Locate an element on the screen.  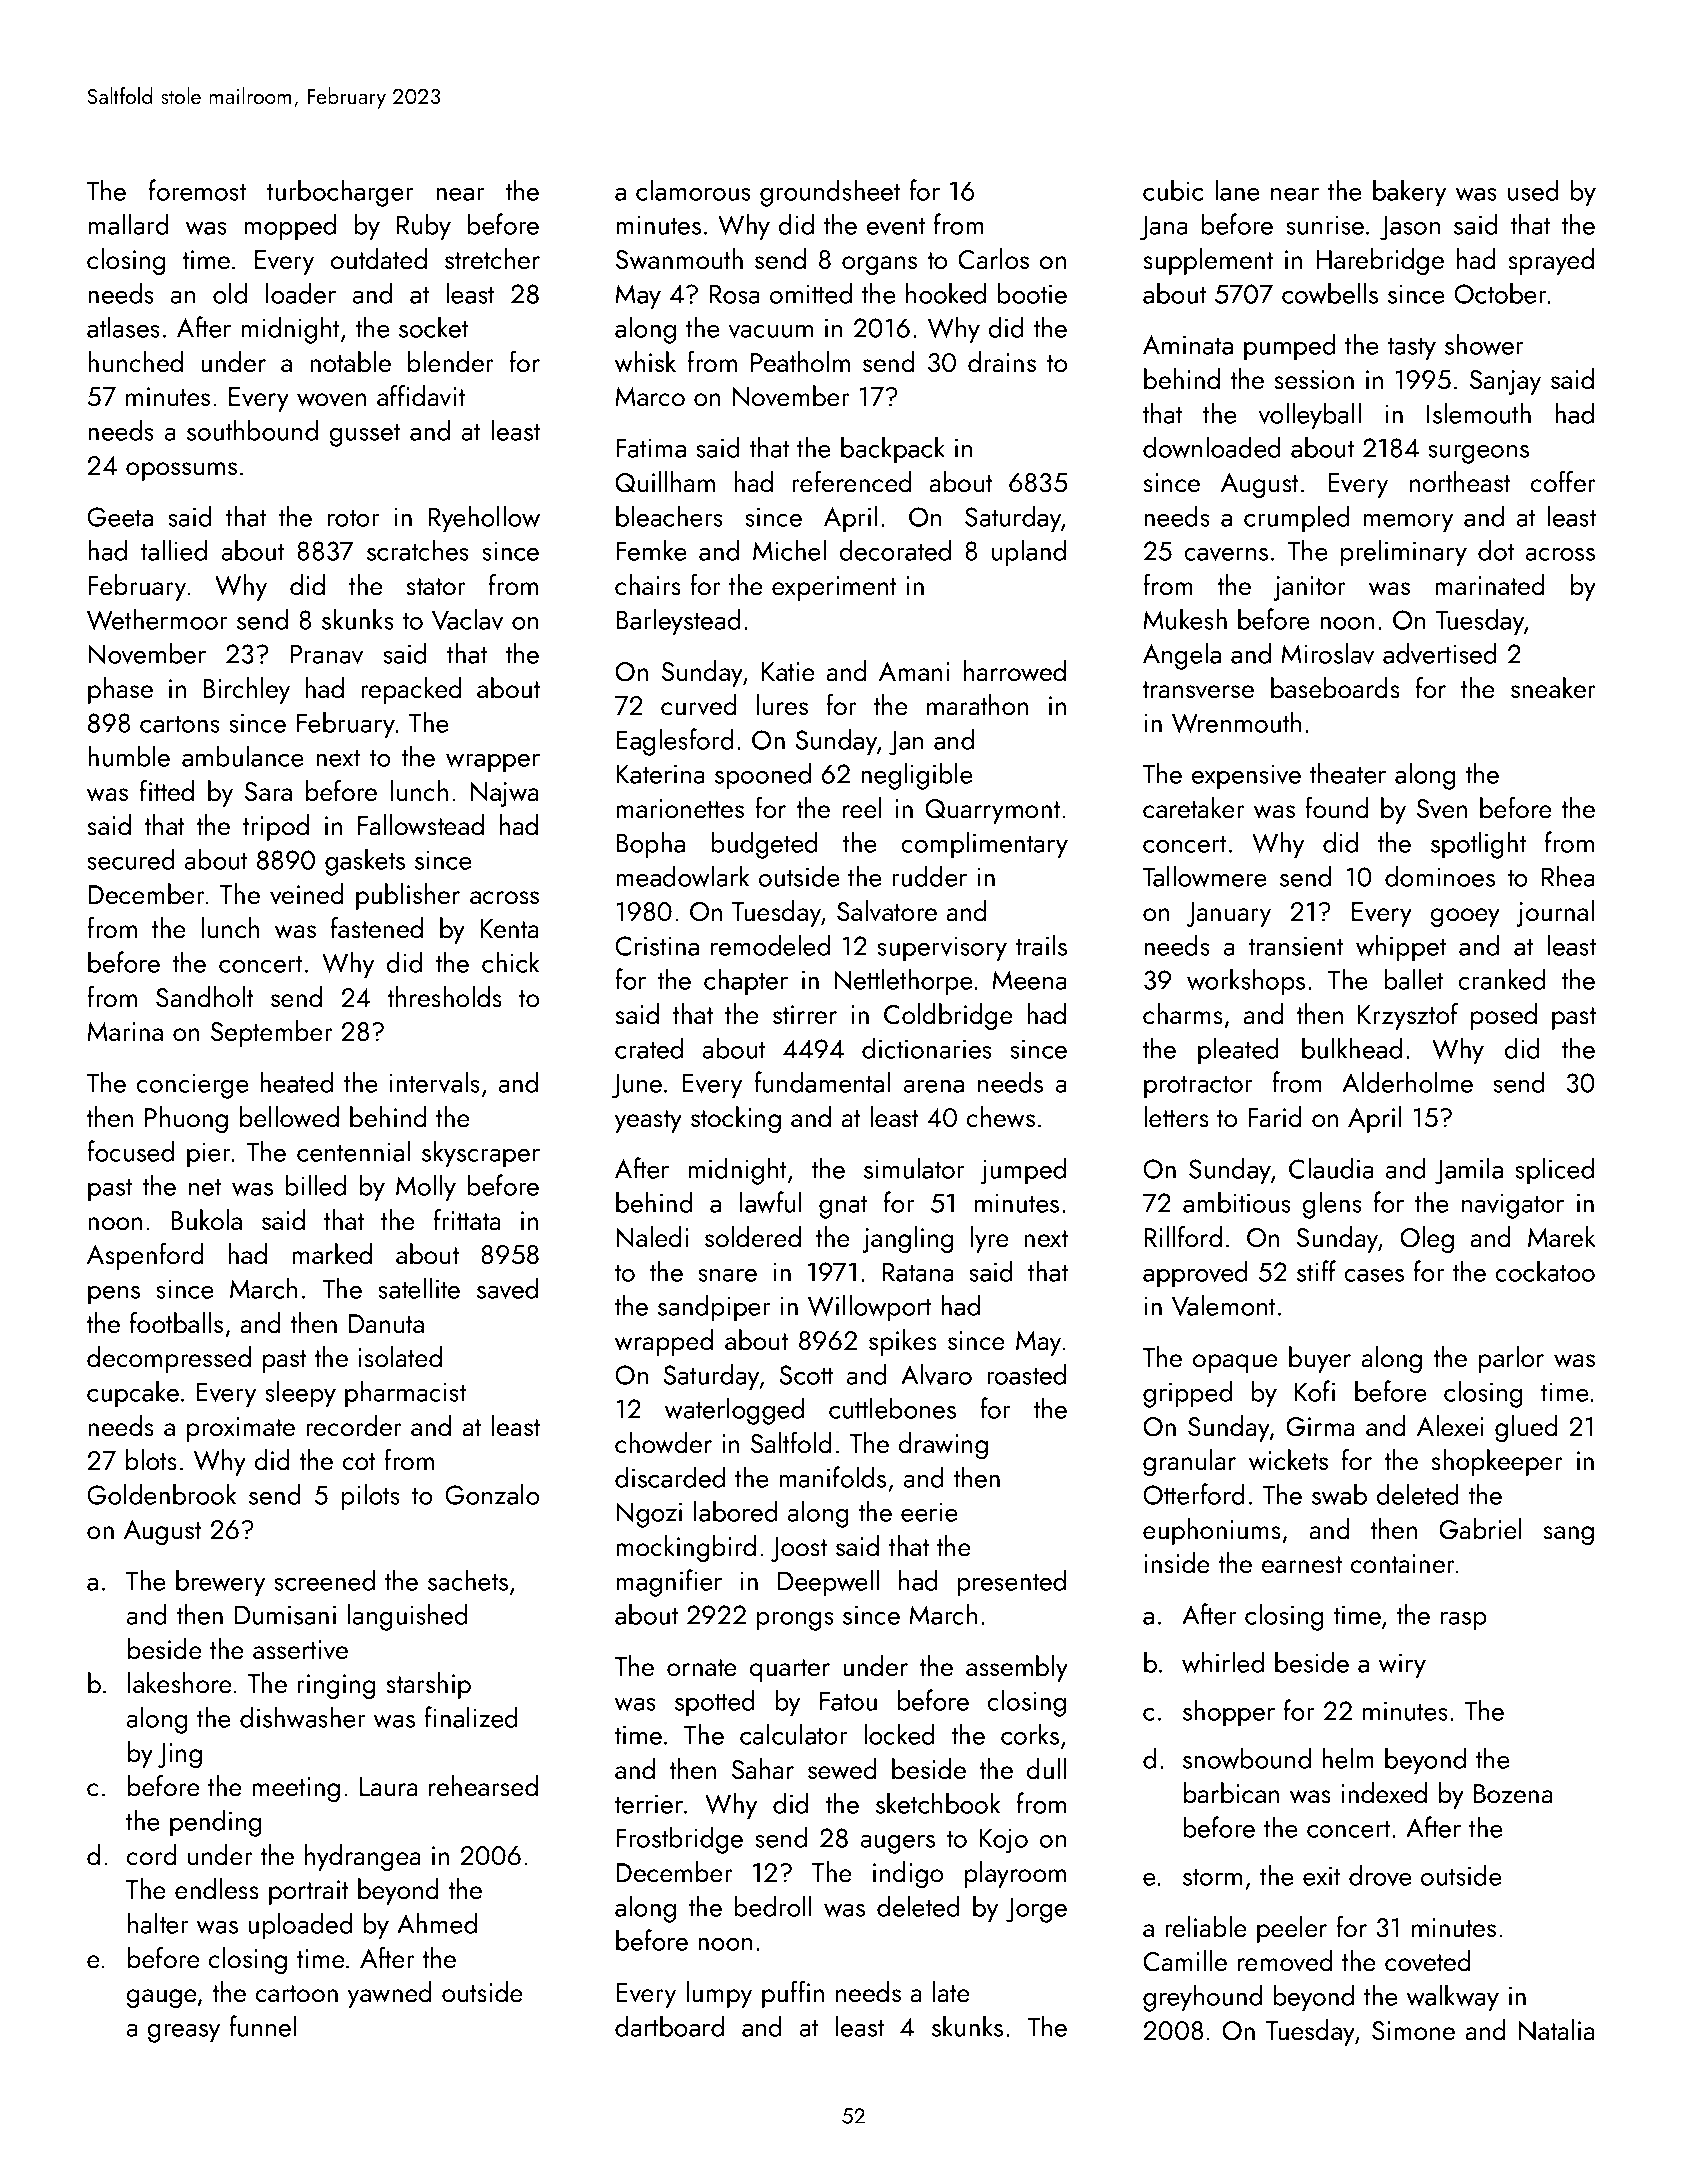
lane is located at coordinates (1237, 190).
